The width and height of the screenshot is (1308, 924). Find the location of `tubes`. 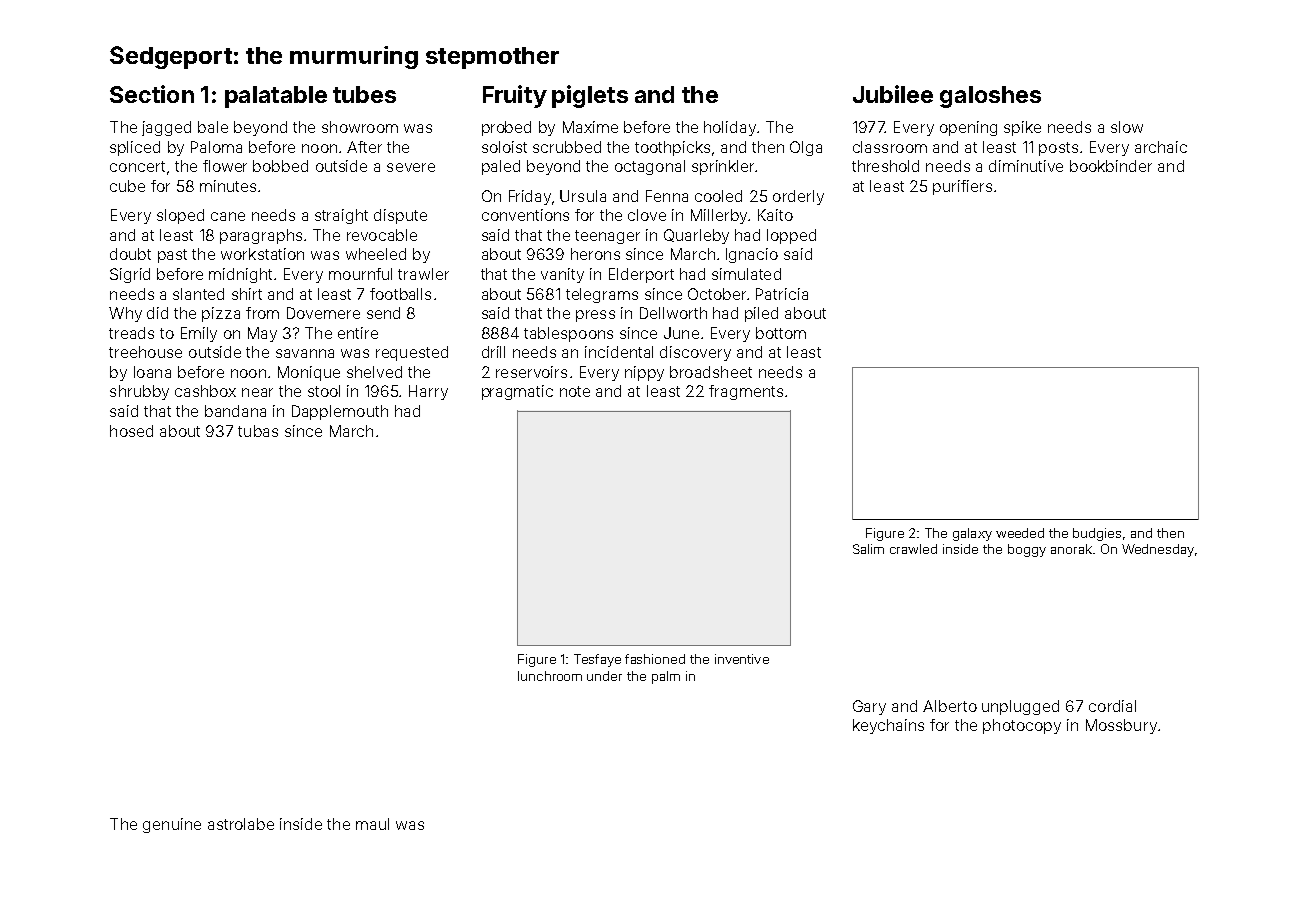

tubes is located at coordinates (364, 94).
